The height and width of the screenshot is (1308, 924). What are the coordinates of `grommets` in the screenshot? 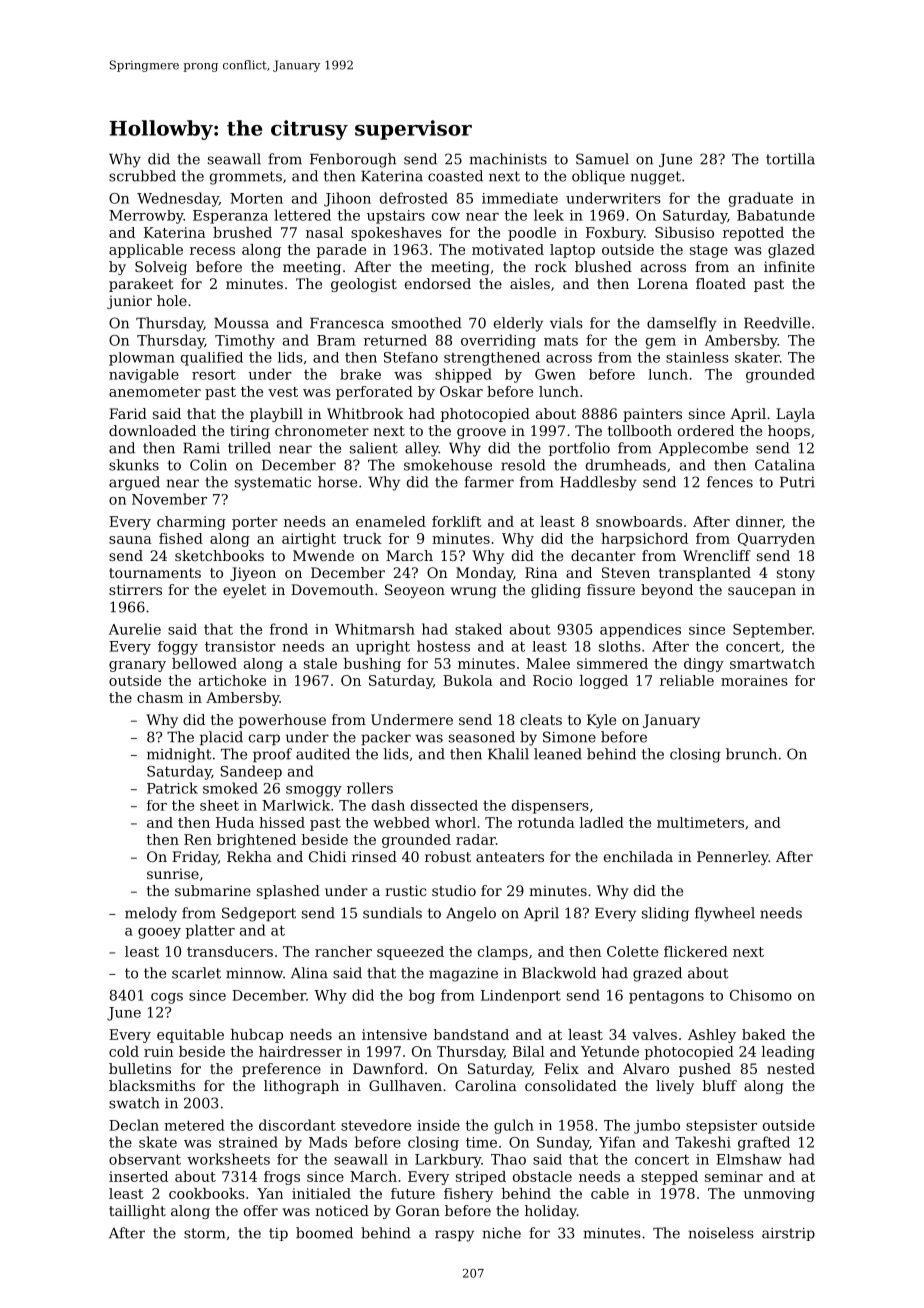 It's located at (246, 178).
